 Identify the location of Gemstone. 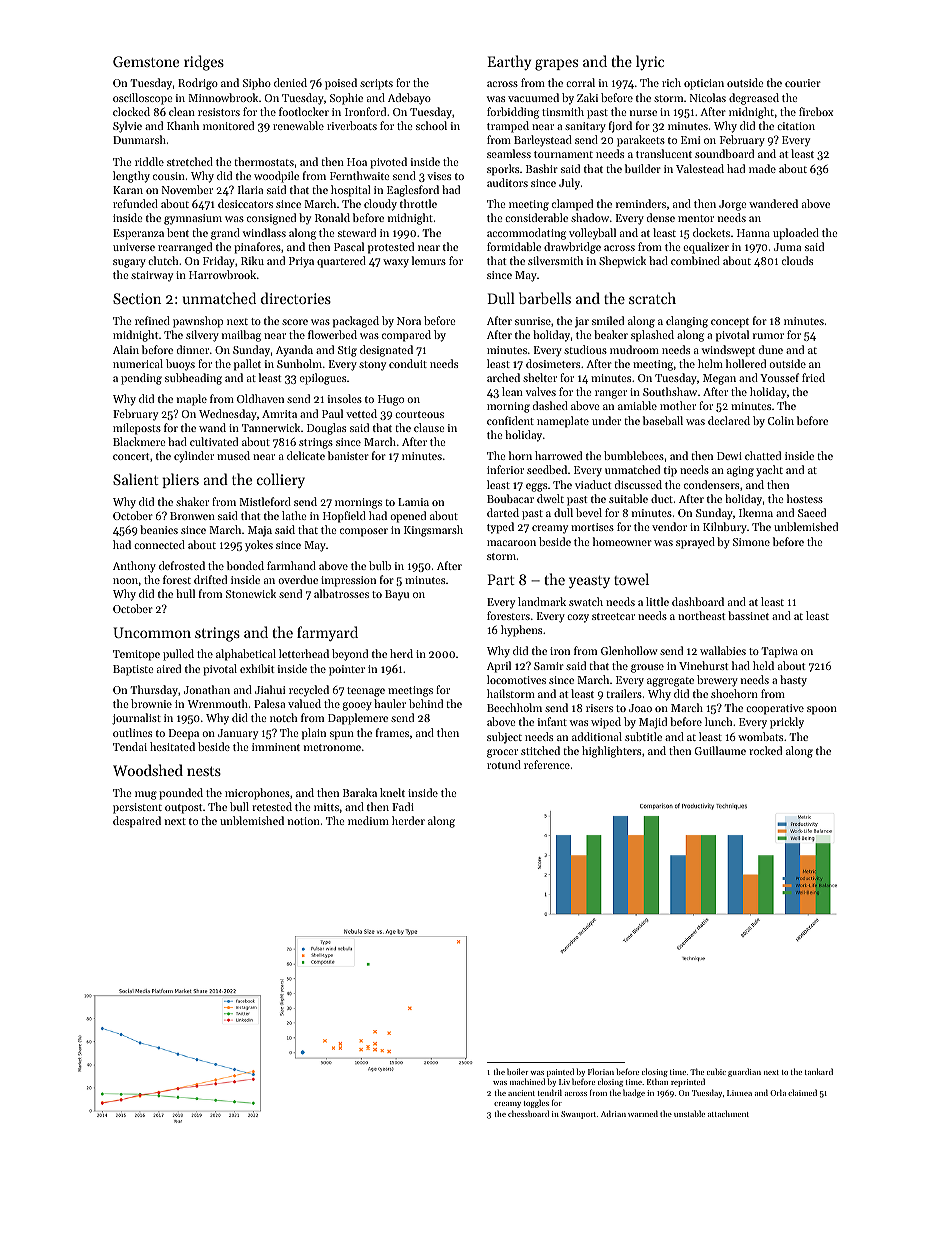
(146, 61).
